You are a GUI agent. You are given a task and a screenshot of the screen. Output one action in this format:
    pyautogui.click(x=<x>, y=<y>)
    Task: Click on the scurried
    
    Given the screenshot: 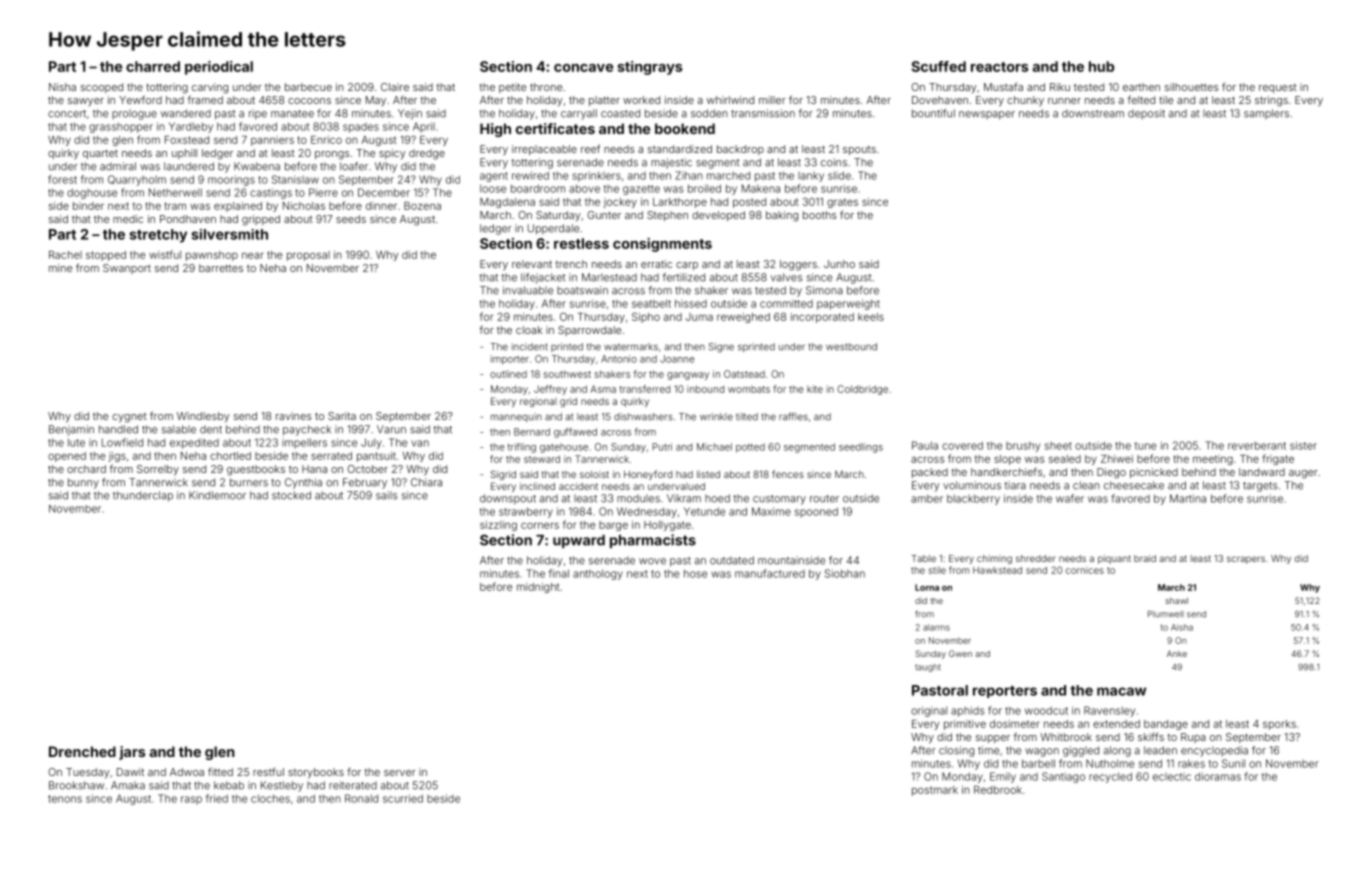 What is the action you would take?
    pyautogui.click(x=403, y=798)
